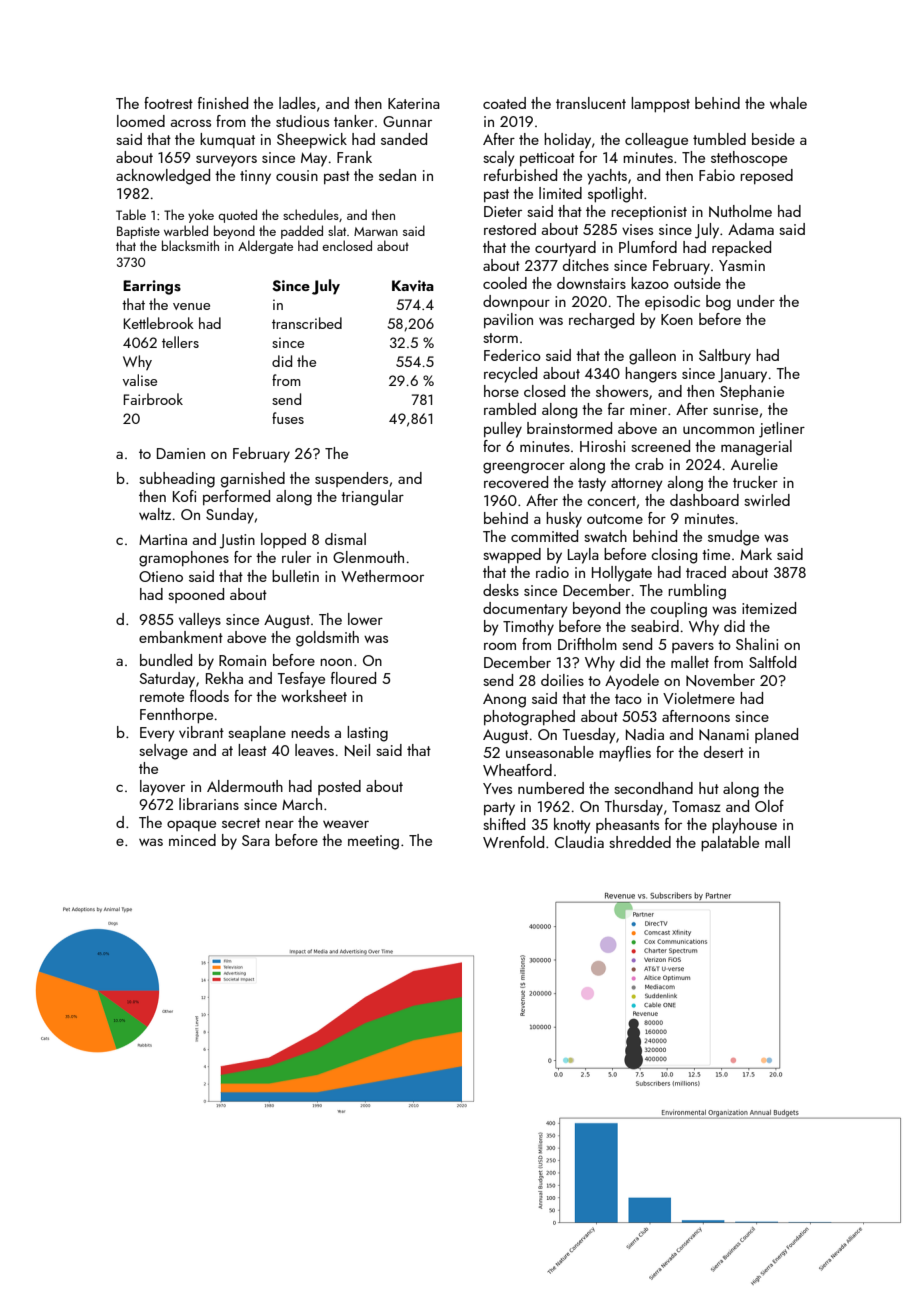 The width and height of the screenshot is (924, 1308). I want to click on selvage, so click(163, 752).
